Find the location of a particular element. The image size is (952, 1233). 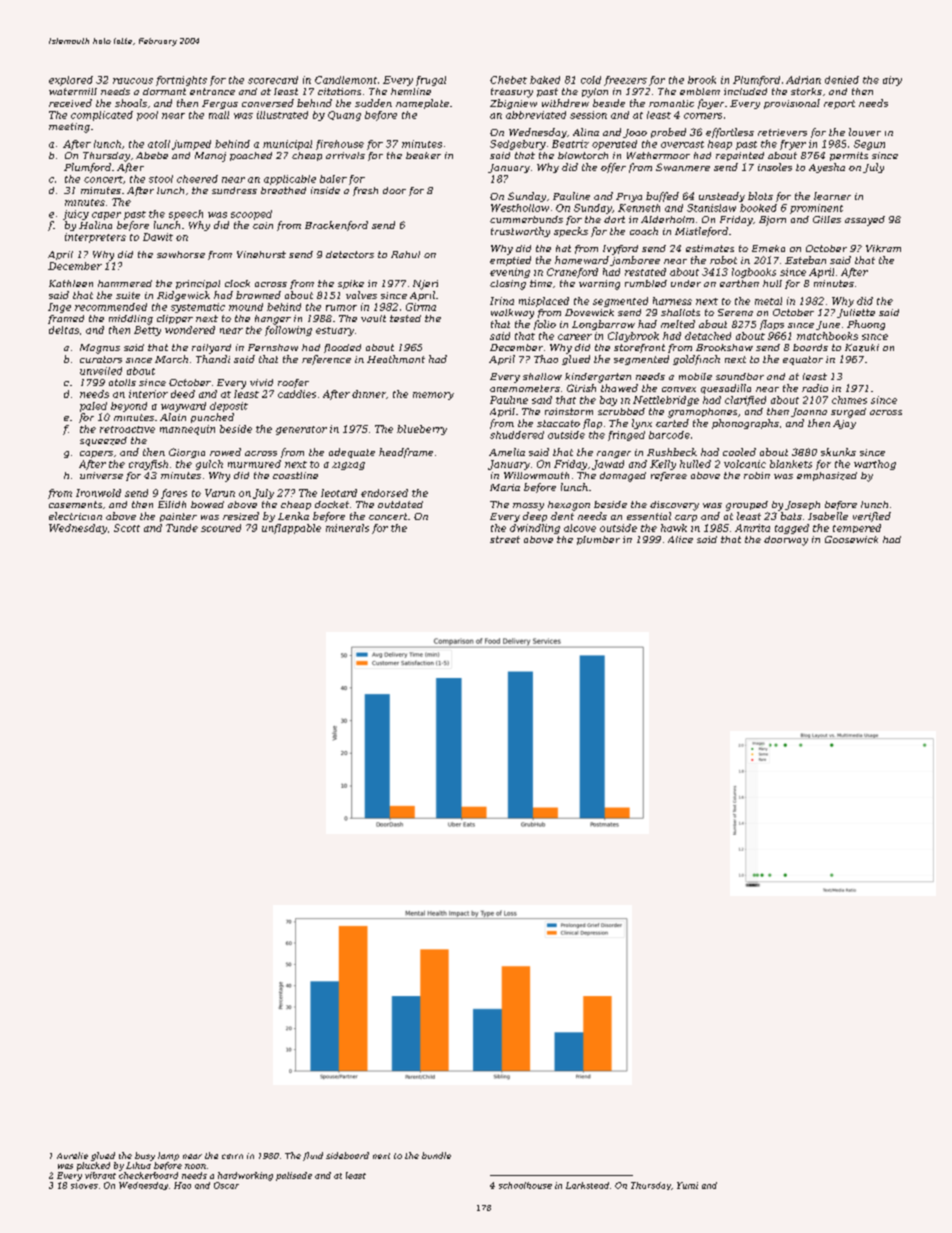

Larkstead is located at coordinates (587, 1185).
